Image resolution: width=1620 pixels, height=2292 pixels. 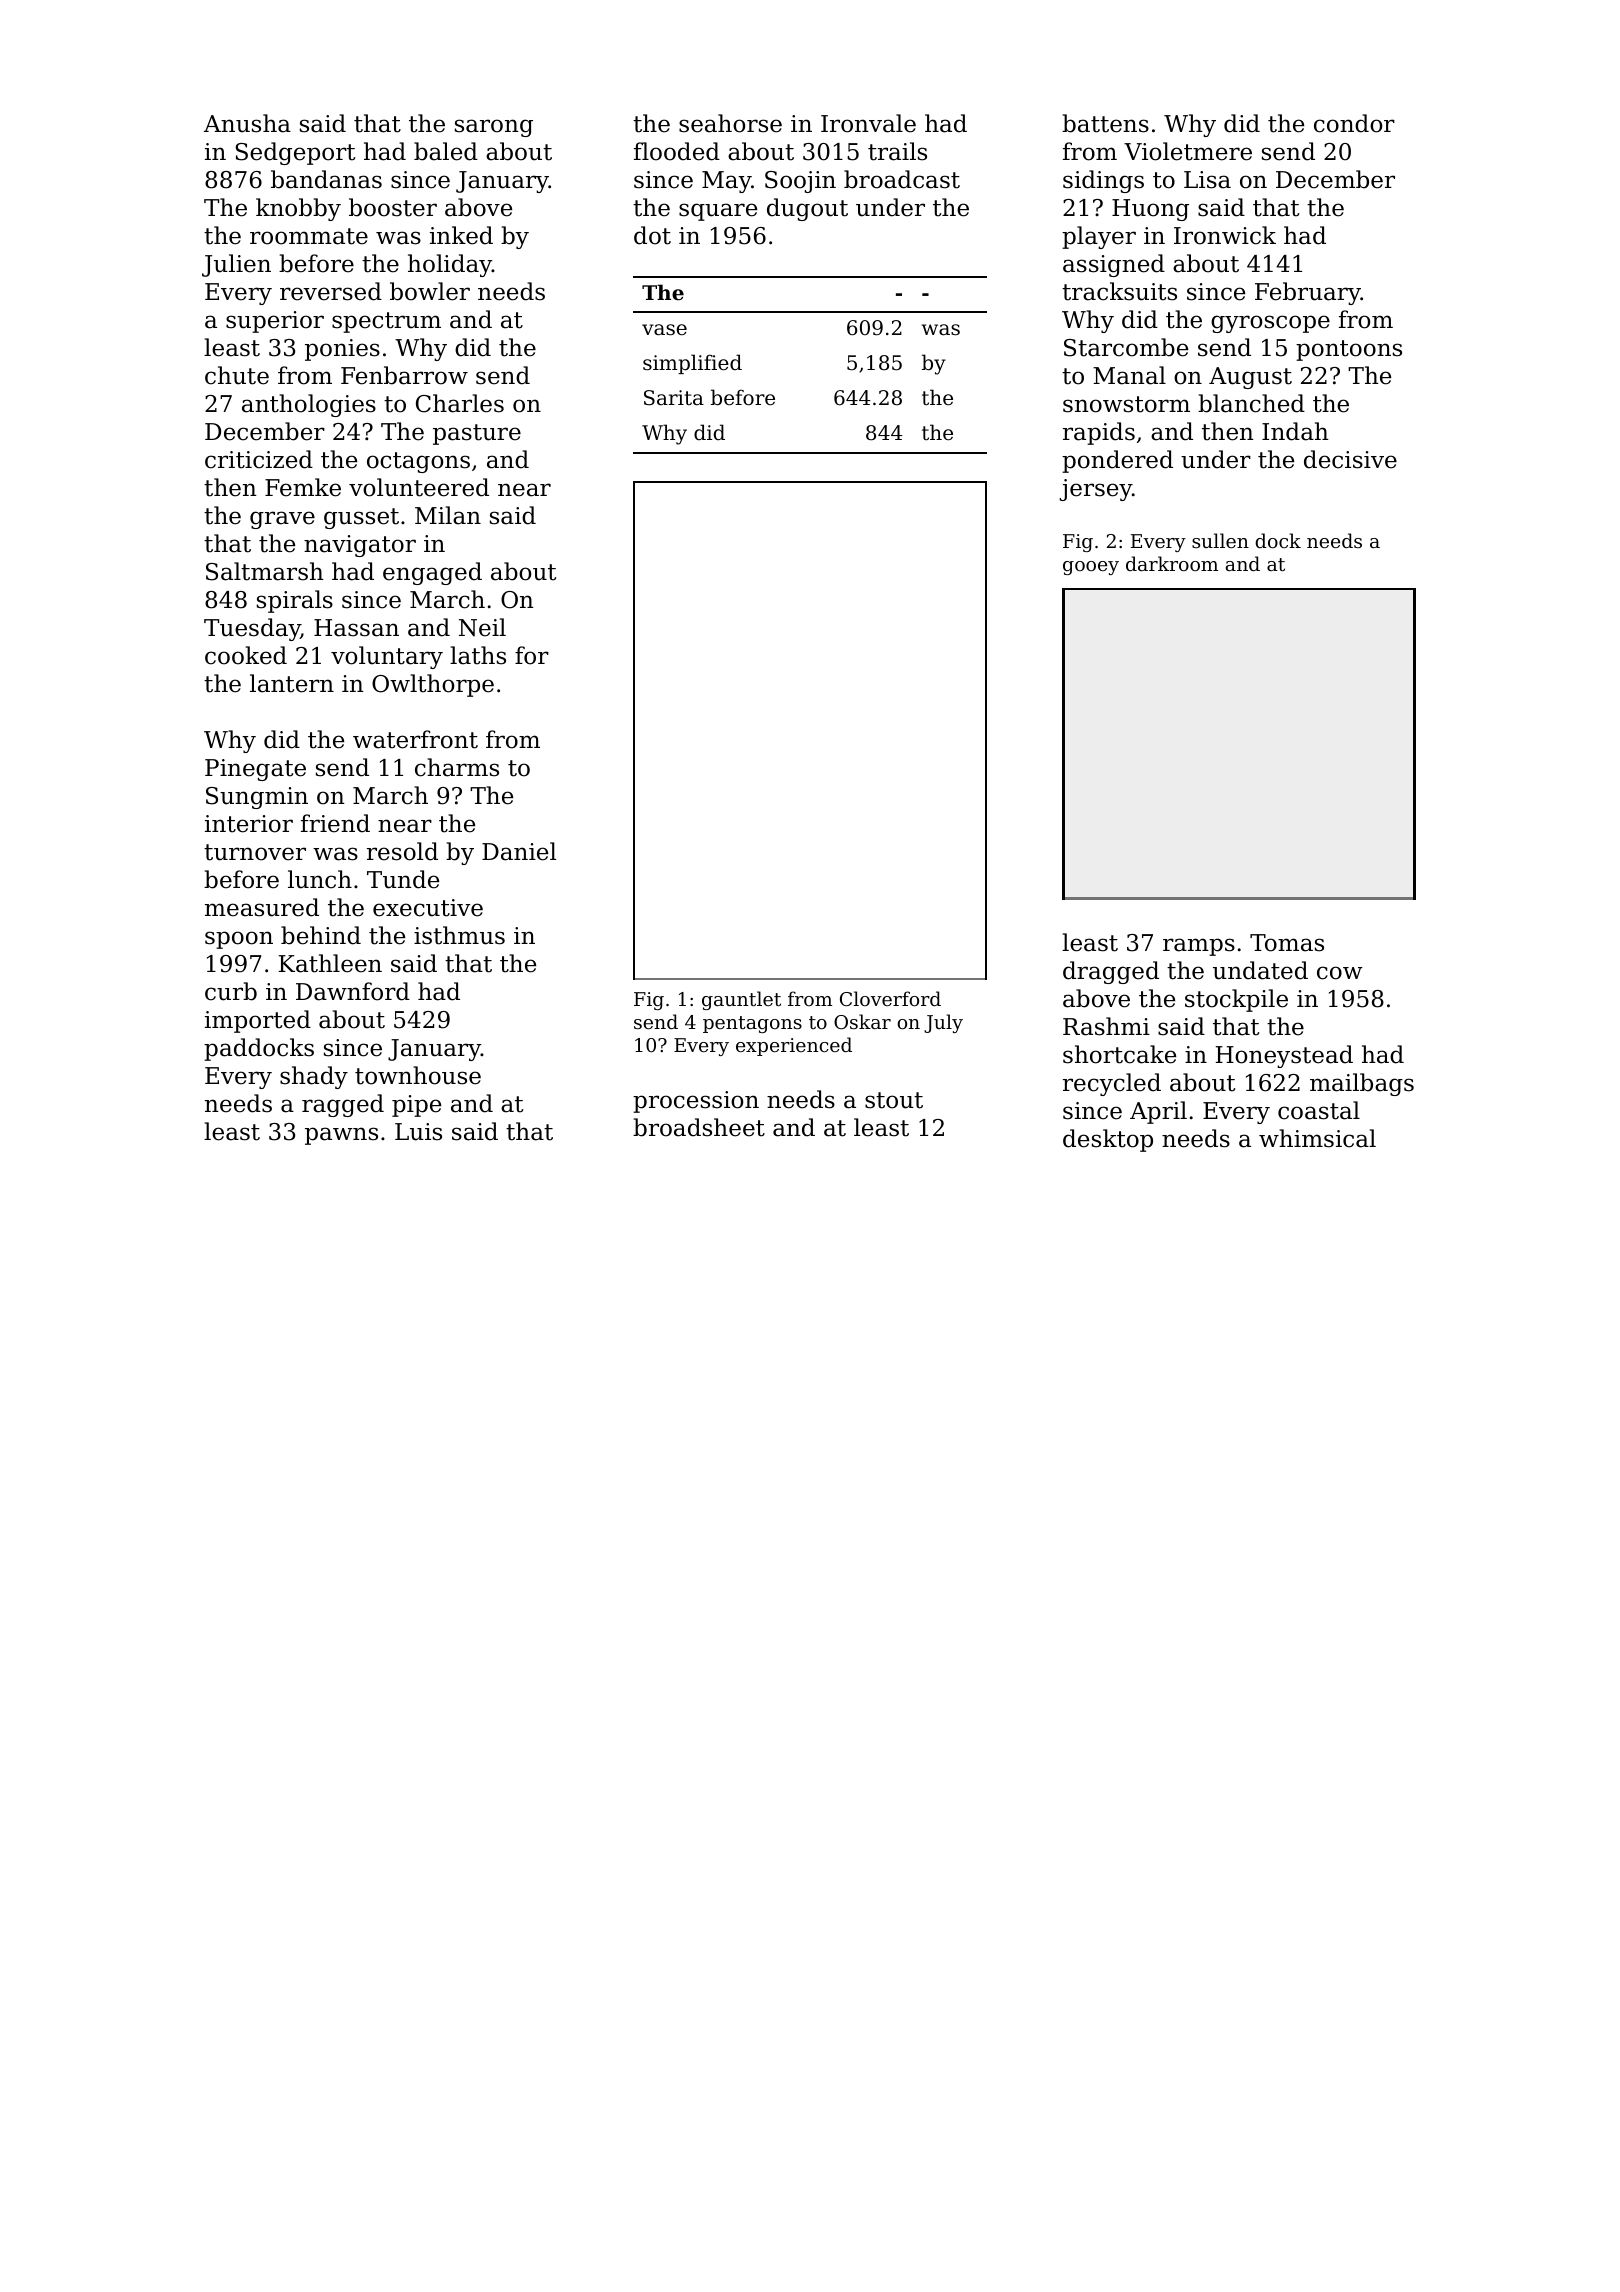 What do you see at coordinates (494, 128) in the screenshot?
I see `sarong` at bounding box center [494, 128].
